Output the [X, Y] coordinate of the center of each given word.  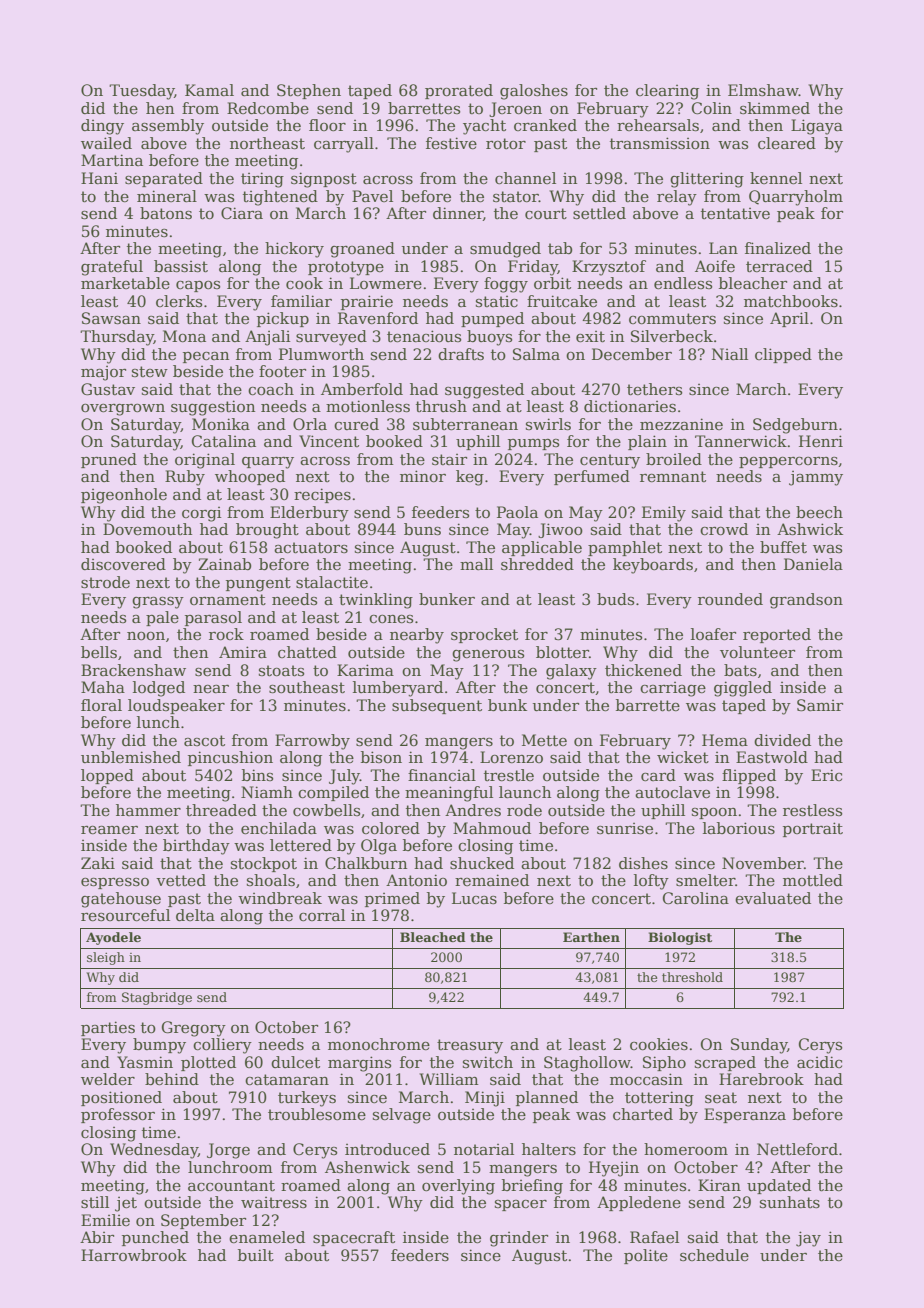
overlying [458, 1187]
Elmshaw [763, 90]
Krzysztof [609, 268]
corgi [202, 514]
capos [198, 286]
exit [590, 337]
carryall [344, 145]
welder [108, 1079]
